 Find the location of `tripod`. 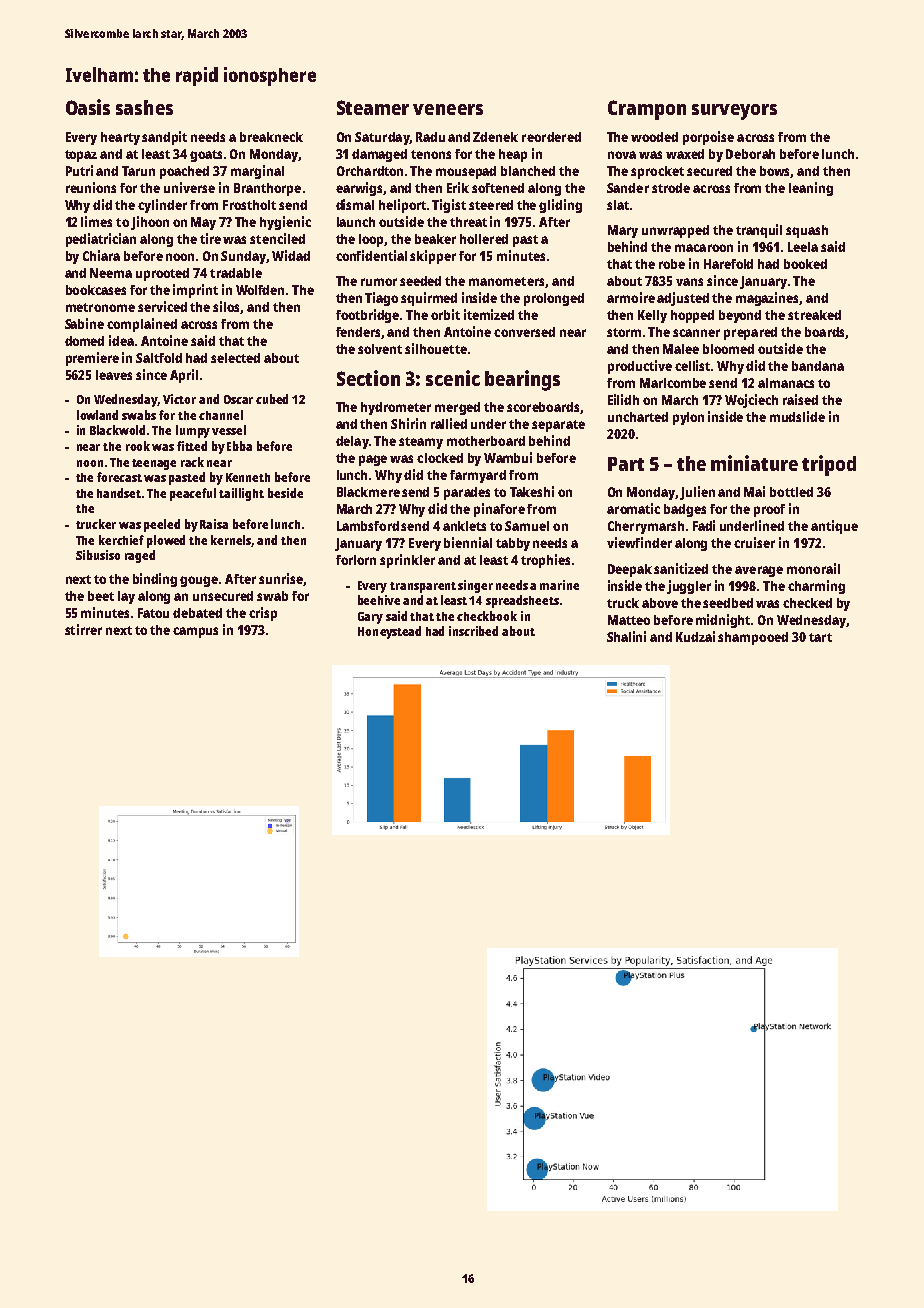

tripod is located at coordinates (829, 465).
